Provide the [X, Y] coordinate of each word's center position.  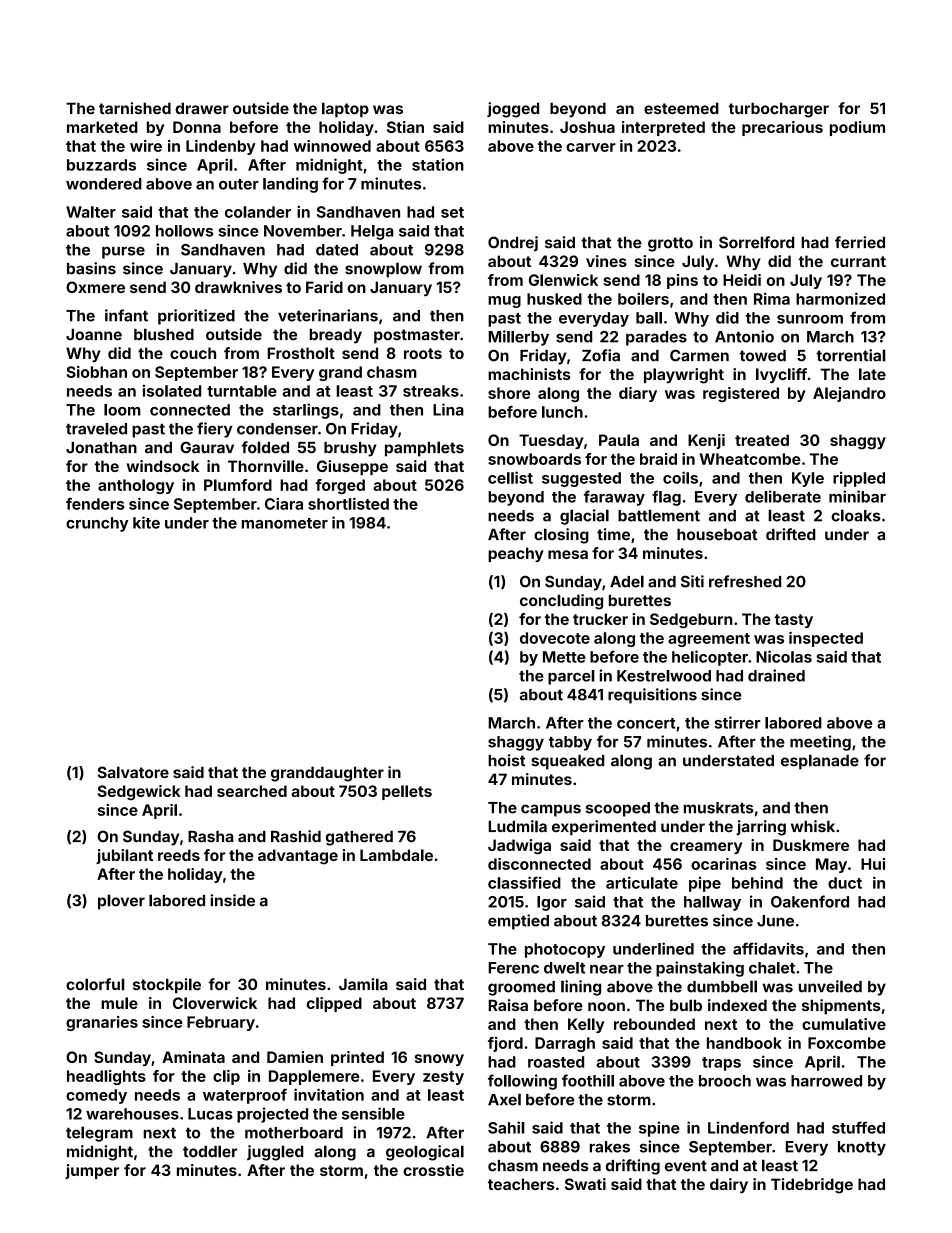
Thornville [266, 466]
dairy [729, 1185]
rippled [859, 479]
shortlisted [348, 503]
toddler [210, 1151]
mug [504, 302]
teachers [521, 1184]
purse [123, 252]
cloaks [856, 515]
